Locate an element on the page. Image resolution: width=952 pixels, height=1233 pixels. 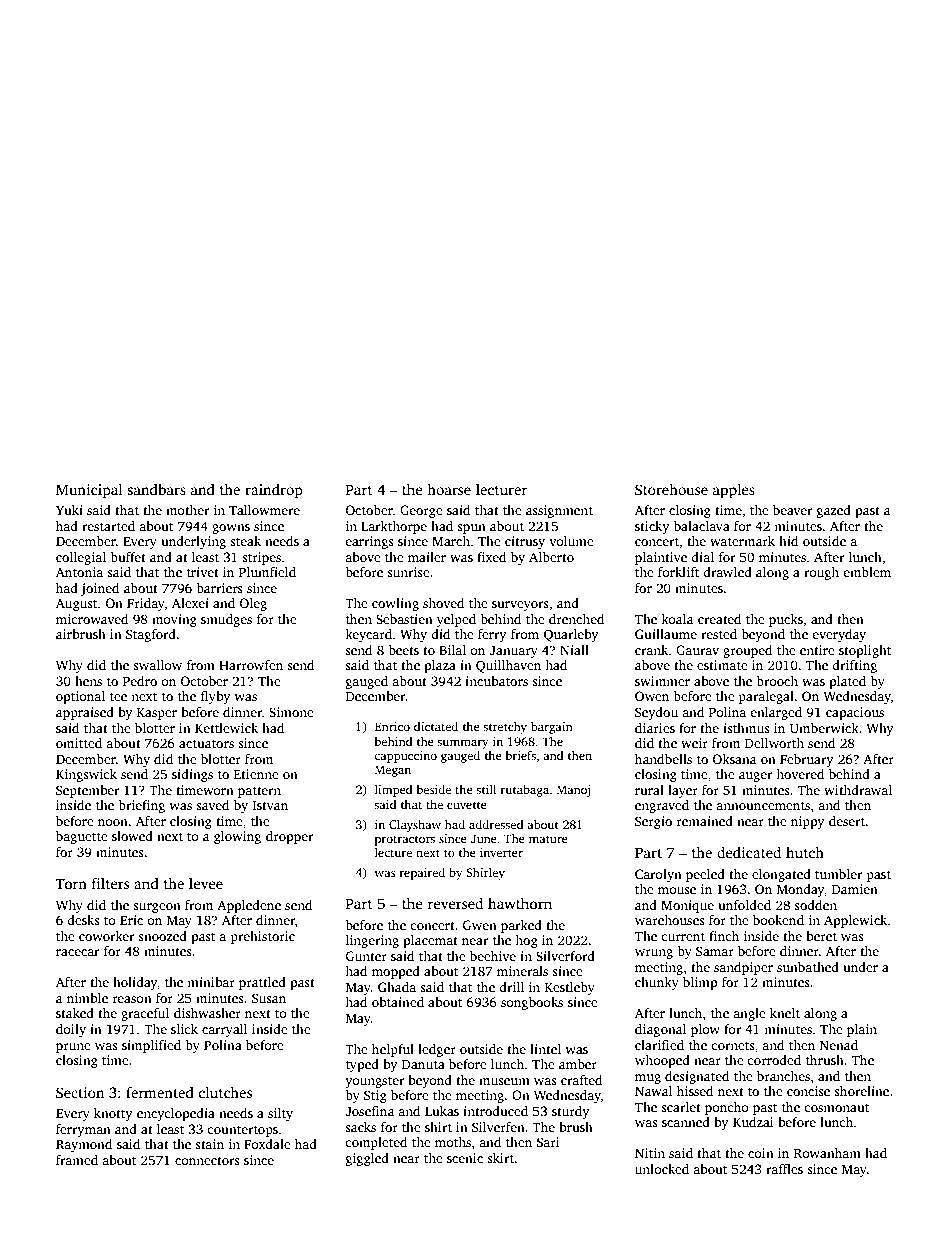
plated is located at coordinates (847, 682).
